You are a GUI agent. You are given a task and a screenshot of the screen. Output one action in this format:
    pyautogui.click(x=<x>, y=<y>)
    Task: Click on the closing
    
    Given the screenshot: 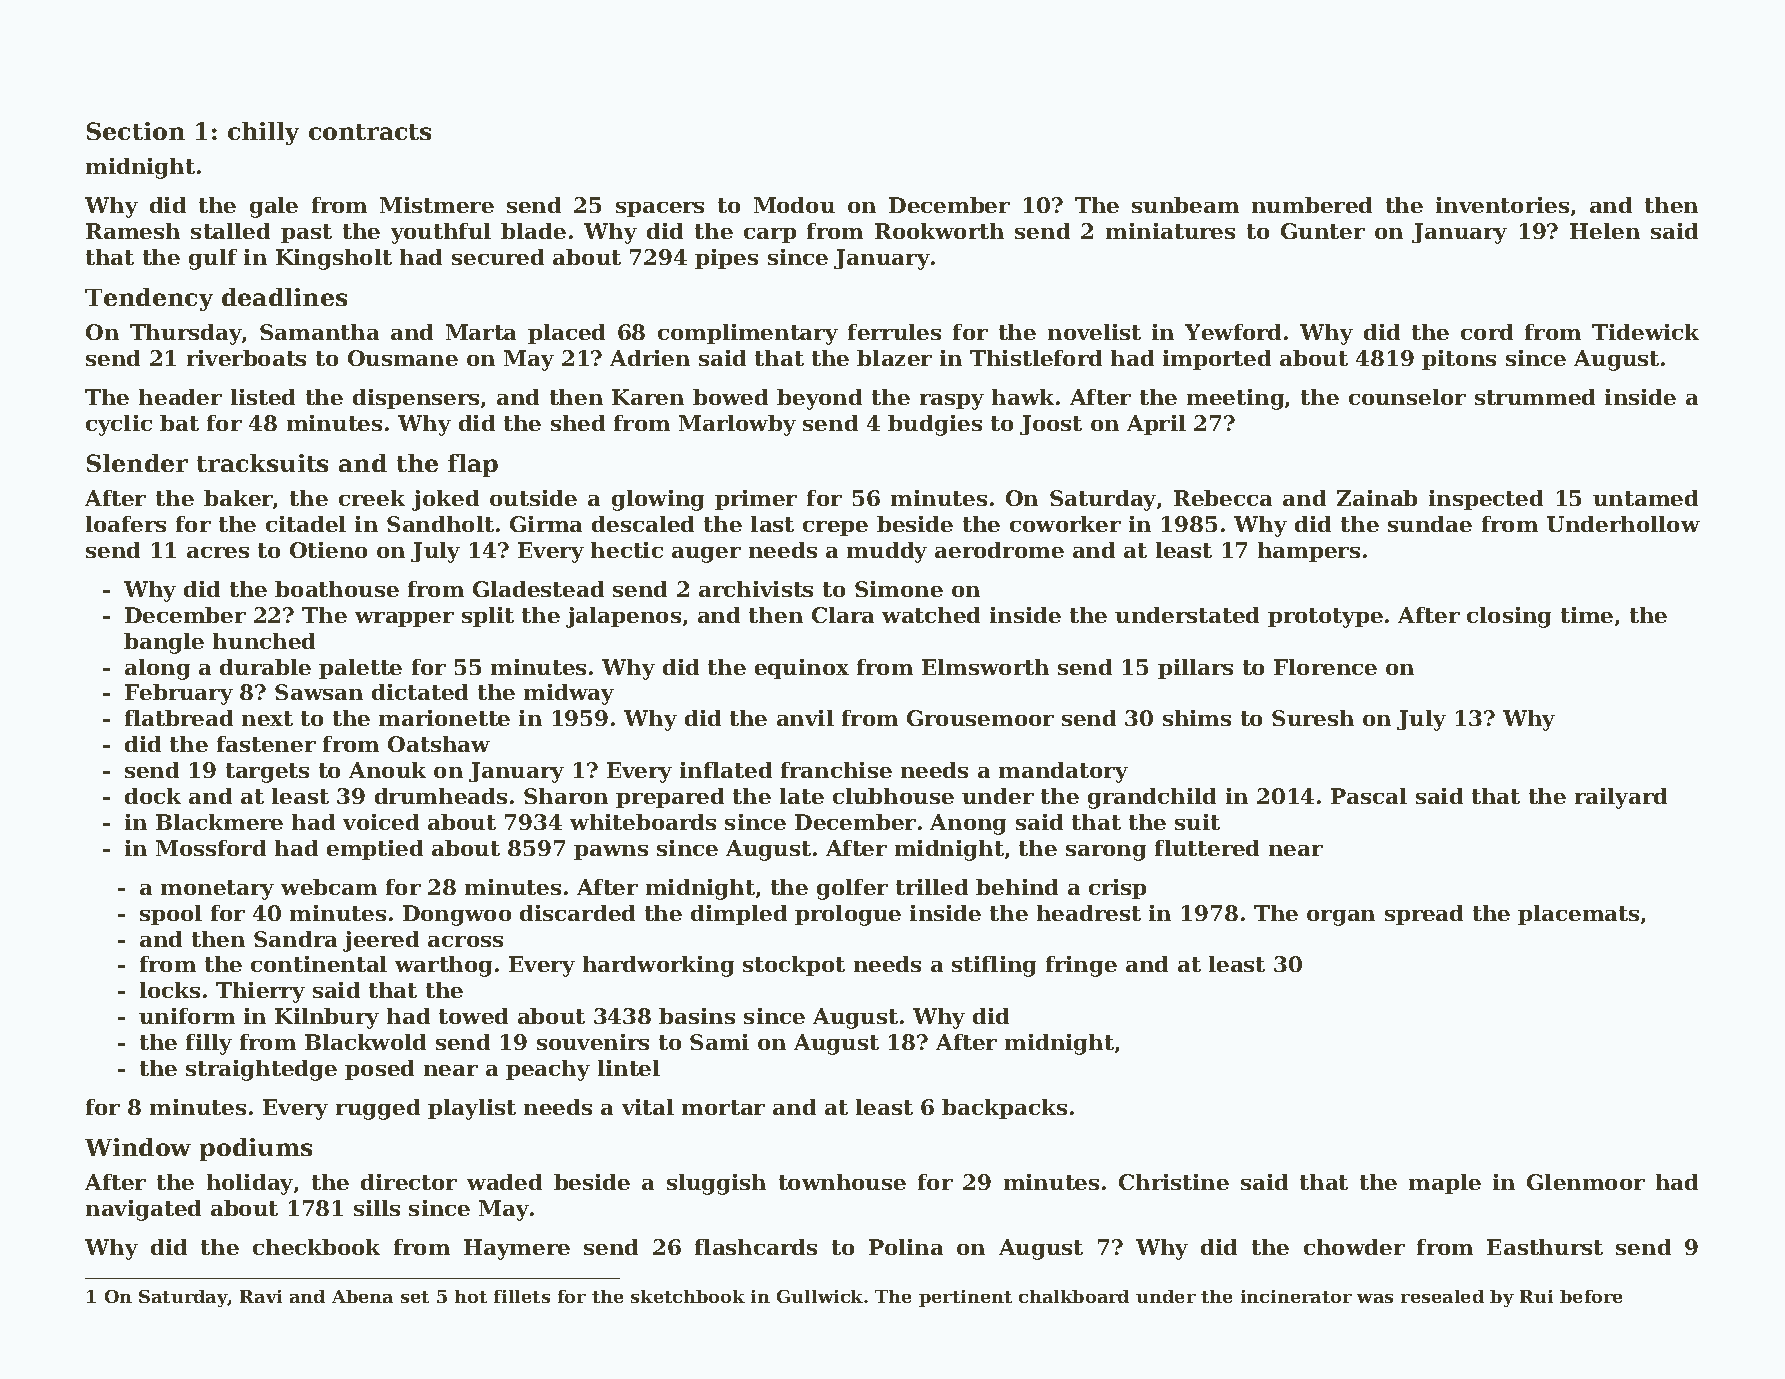 What is the action you would take?
    pyautogui.click(x=1509, y=617)
